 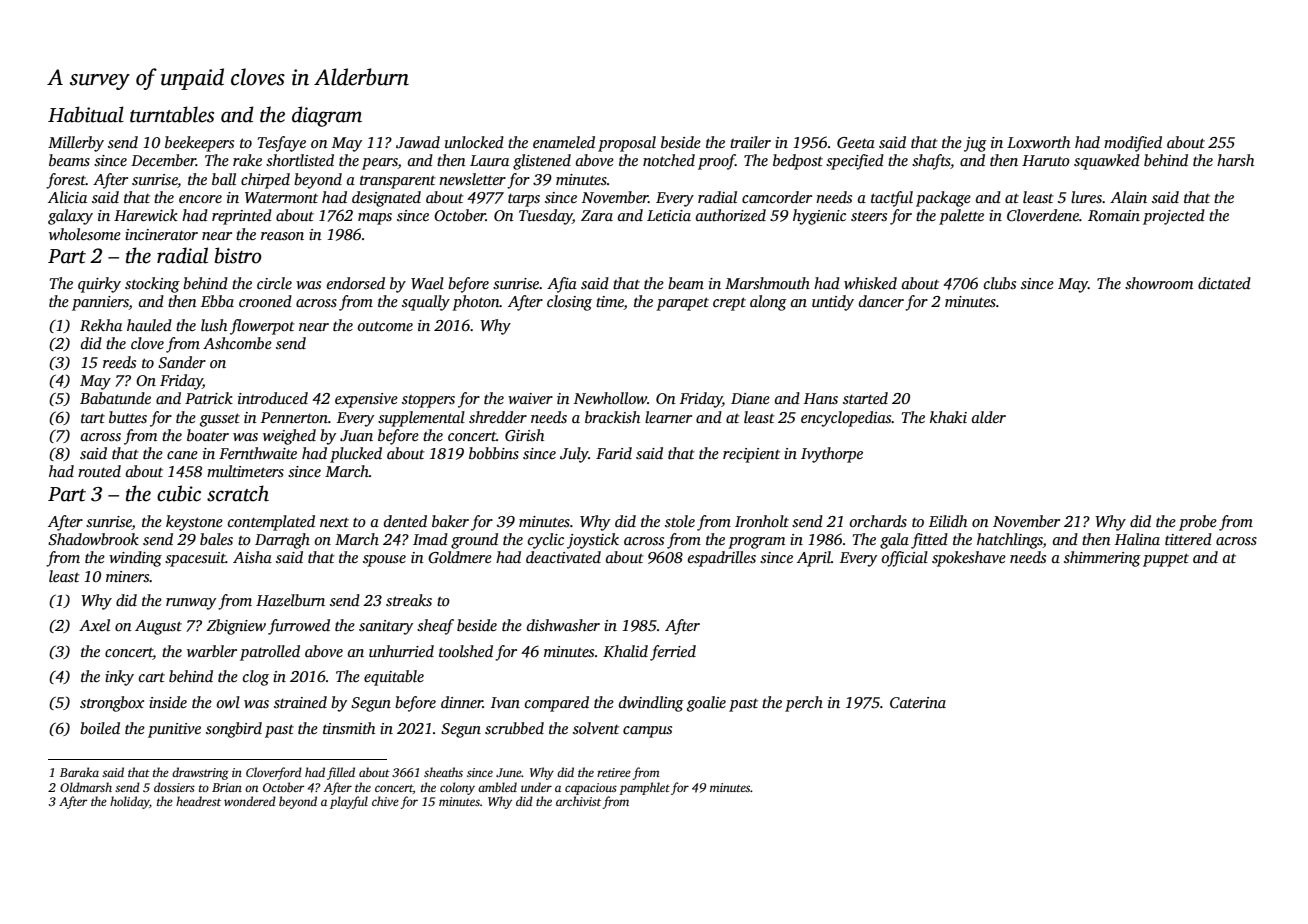 I want to click on Romain, so click(x=1114, y=215).
